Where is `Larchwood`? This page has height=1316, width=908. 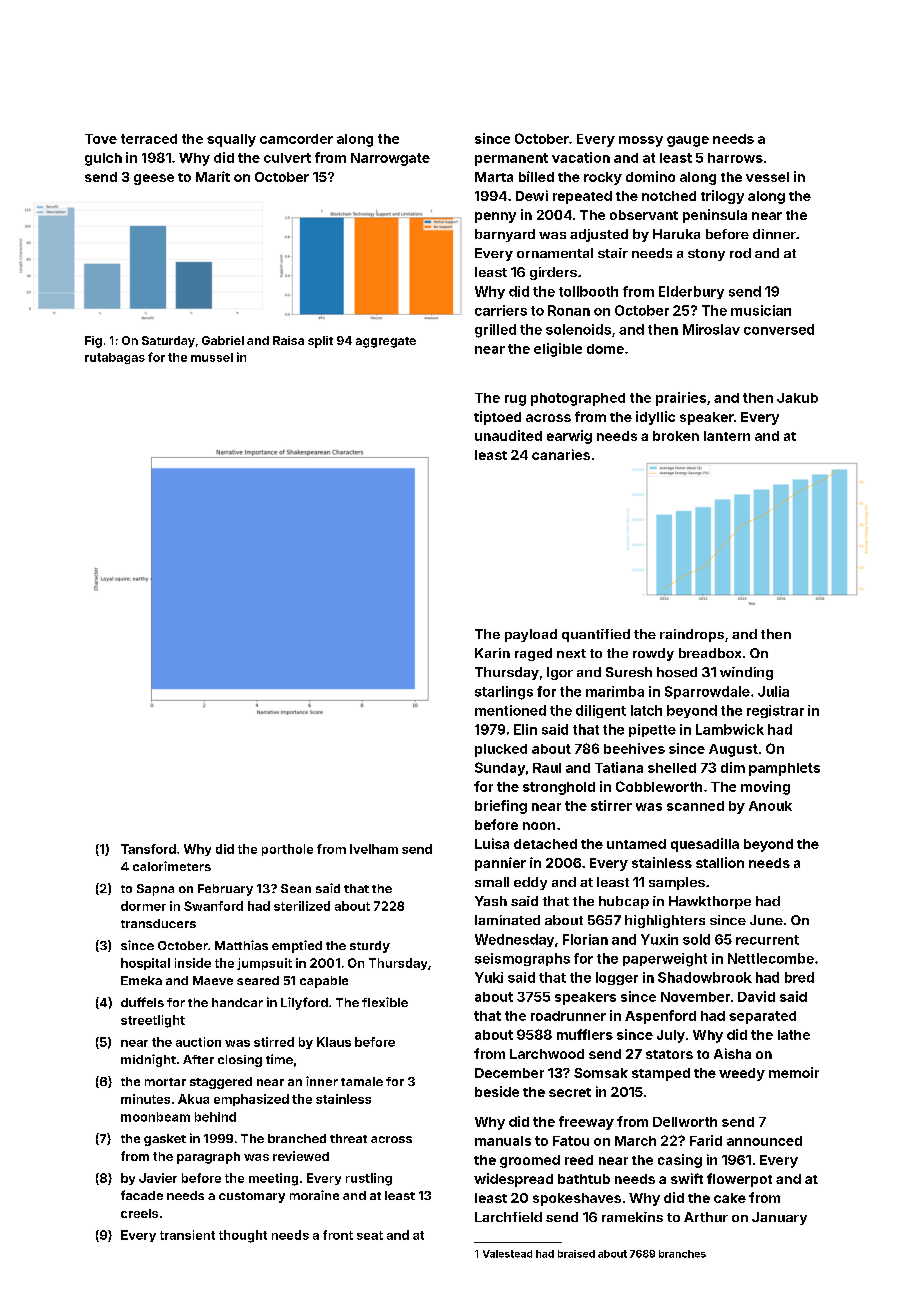
Larchwood is located at coordinates (547, 1054).
